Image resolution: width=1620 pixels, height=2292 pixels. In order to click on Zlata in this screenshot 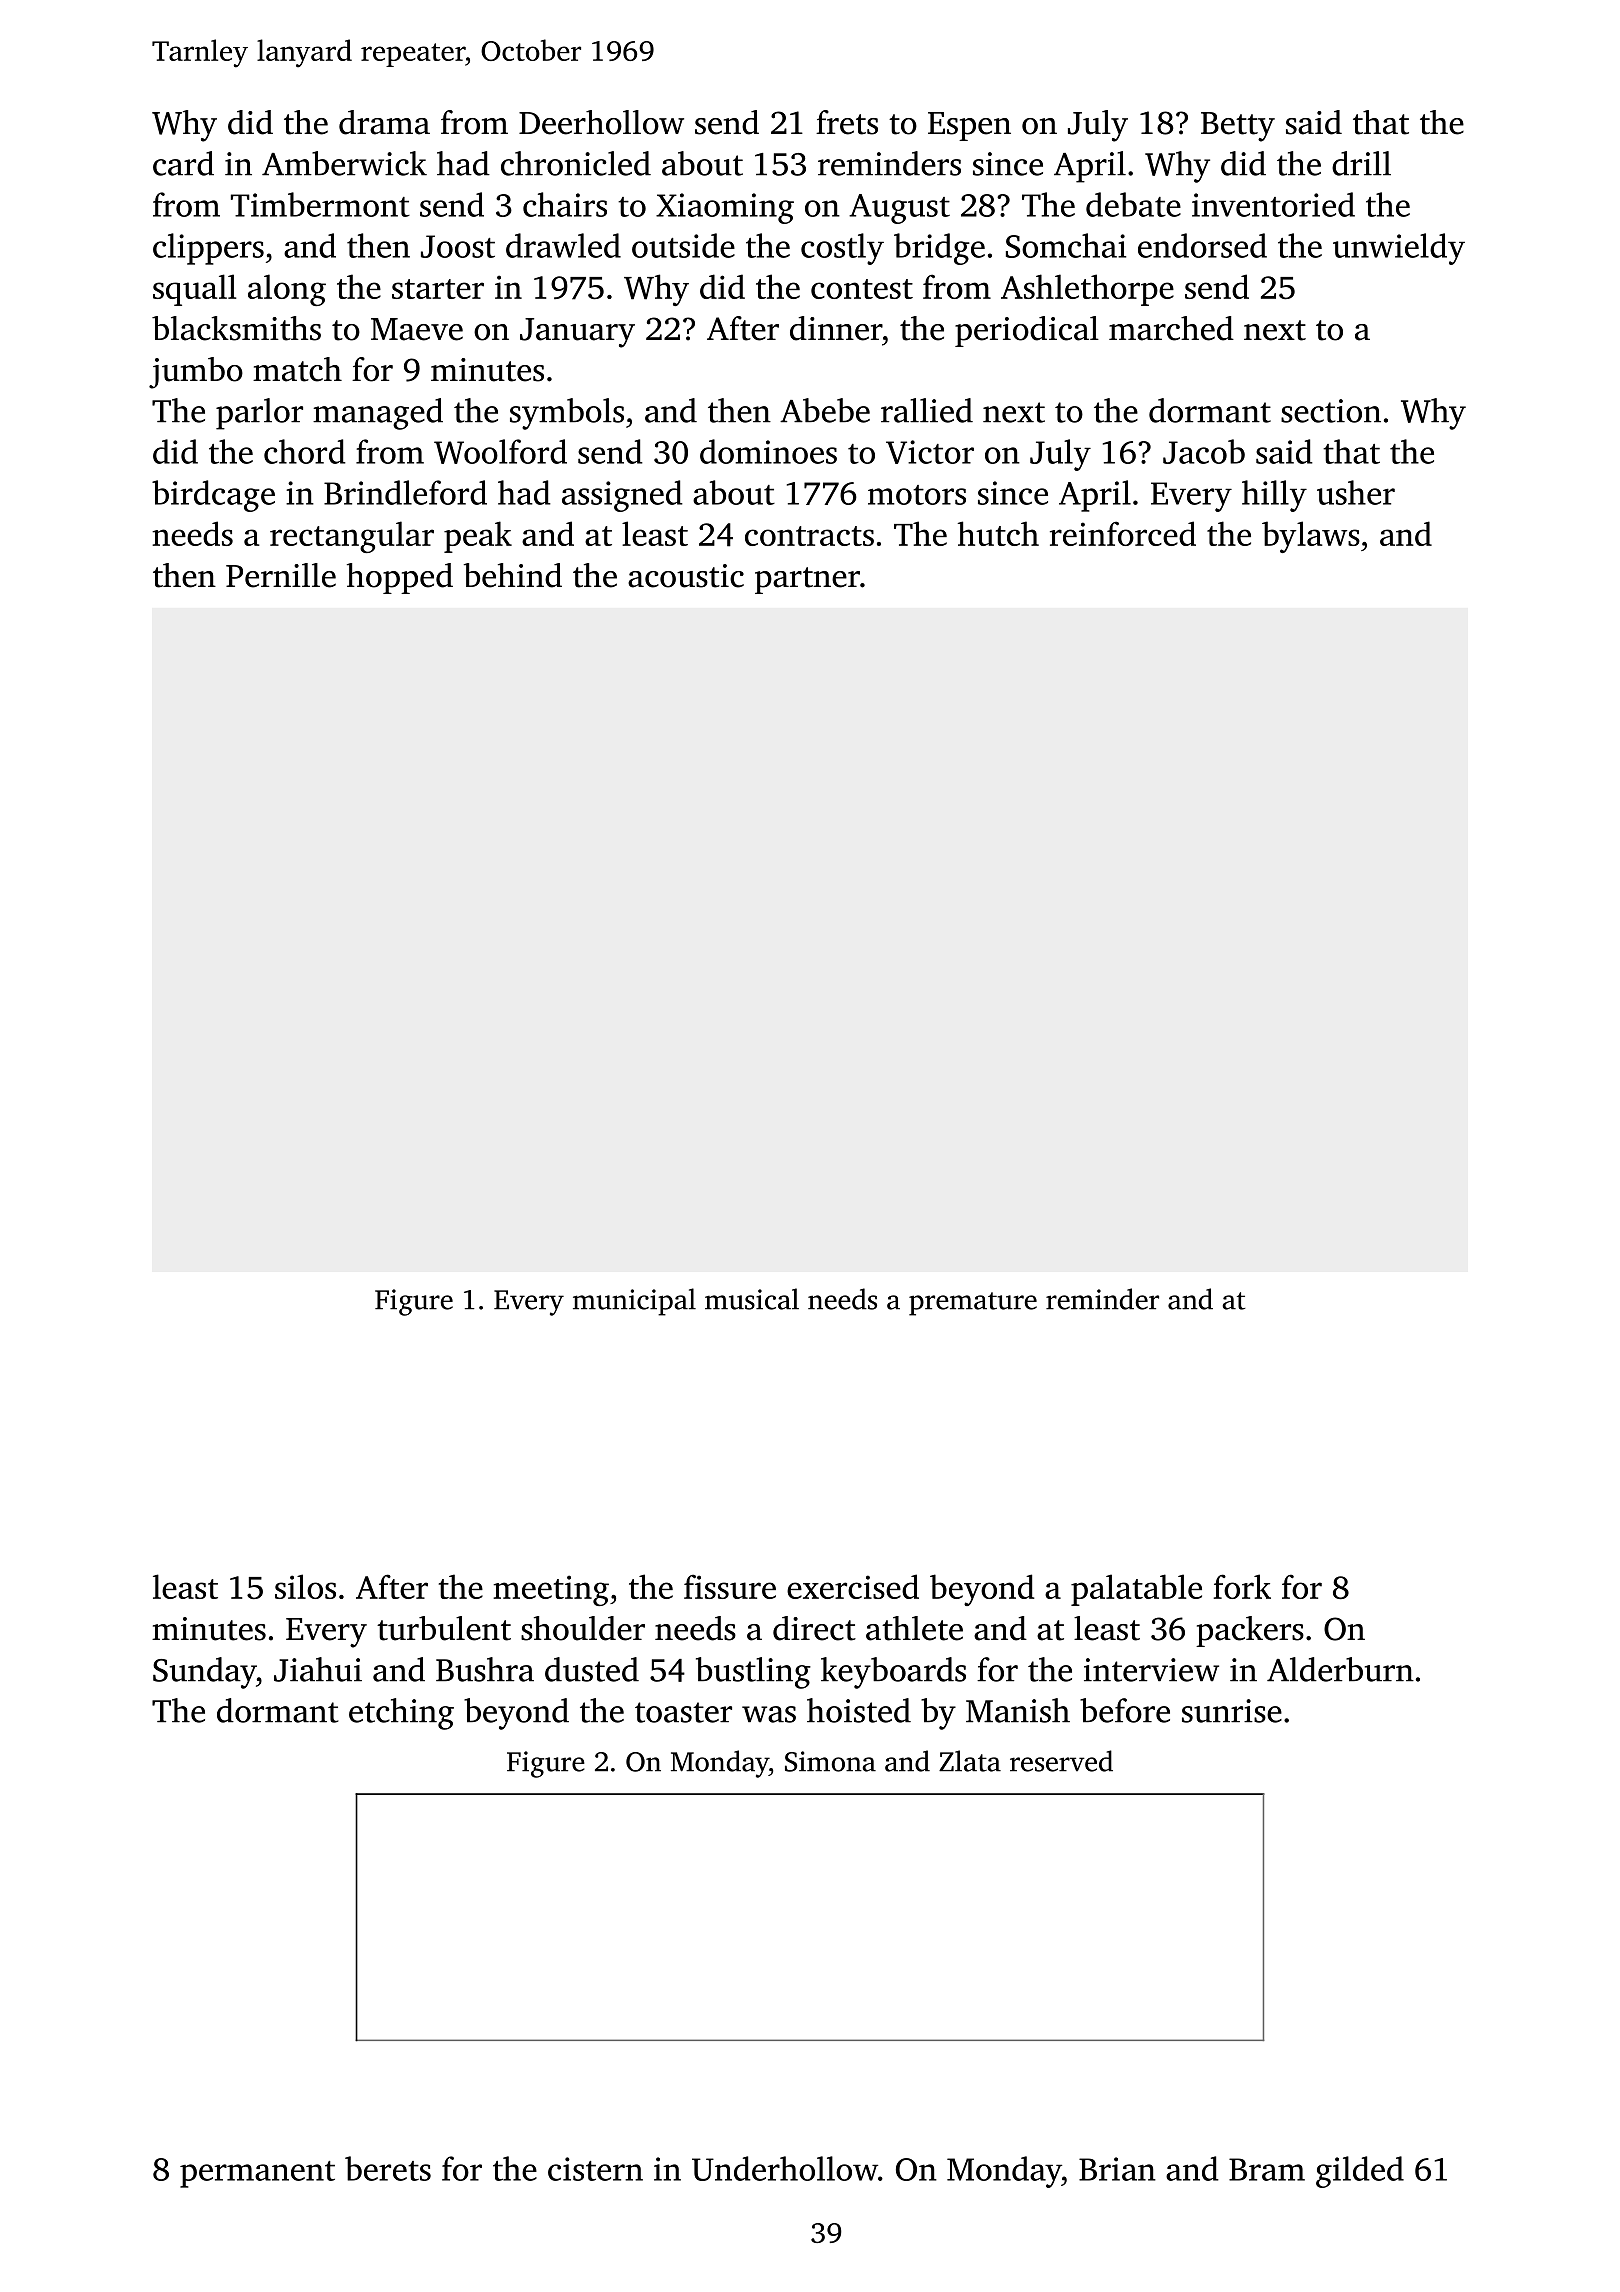, I will do `click(970, 1761)`.
